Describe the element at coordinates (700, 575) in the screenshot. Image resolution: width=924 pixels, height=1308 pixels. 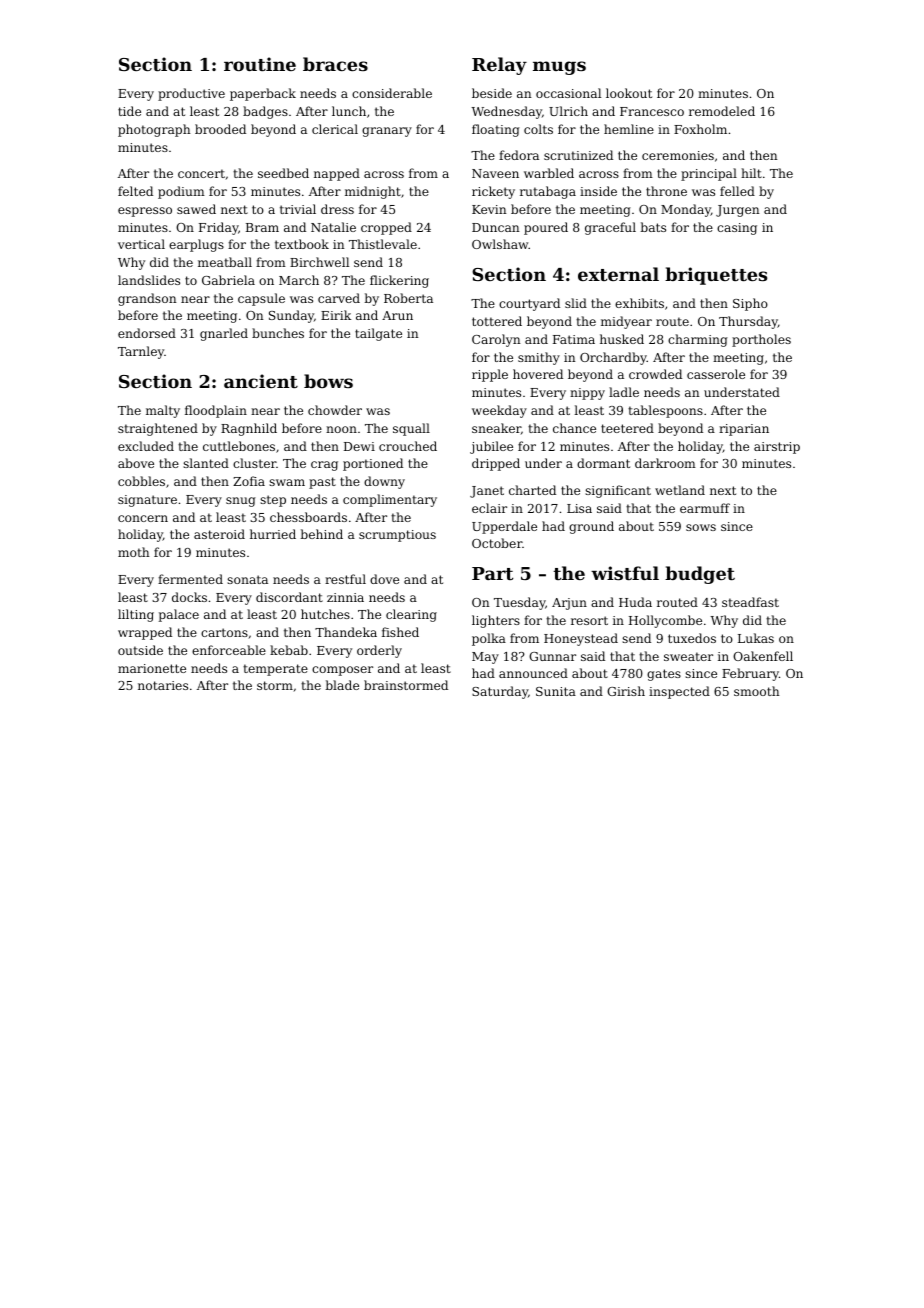
I see `budget` at that location.
